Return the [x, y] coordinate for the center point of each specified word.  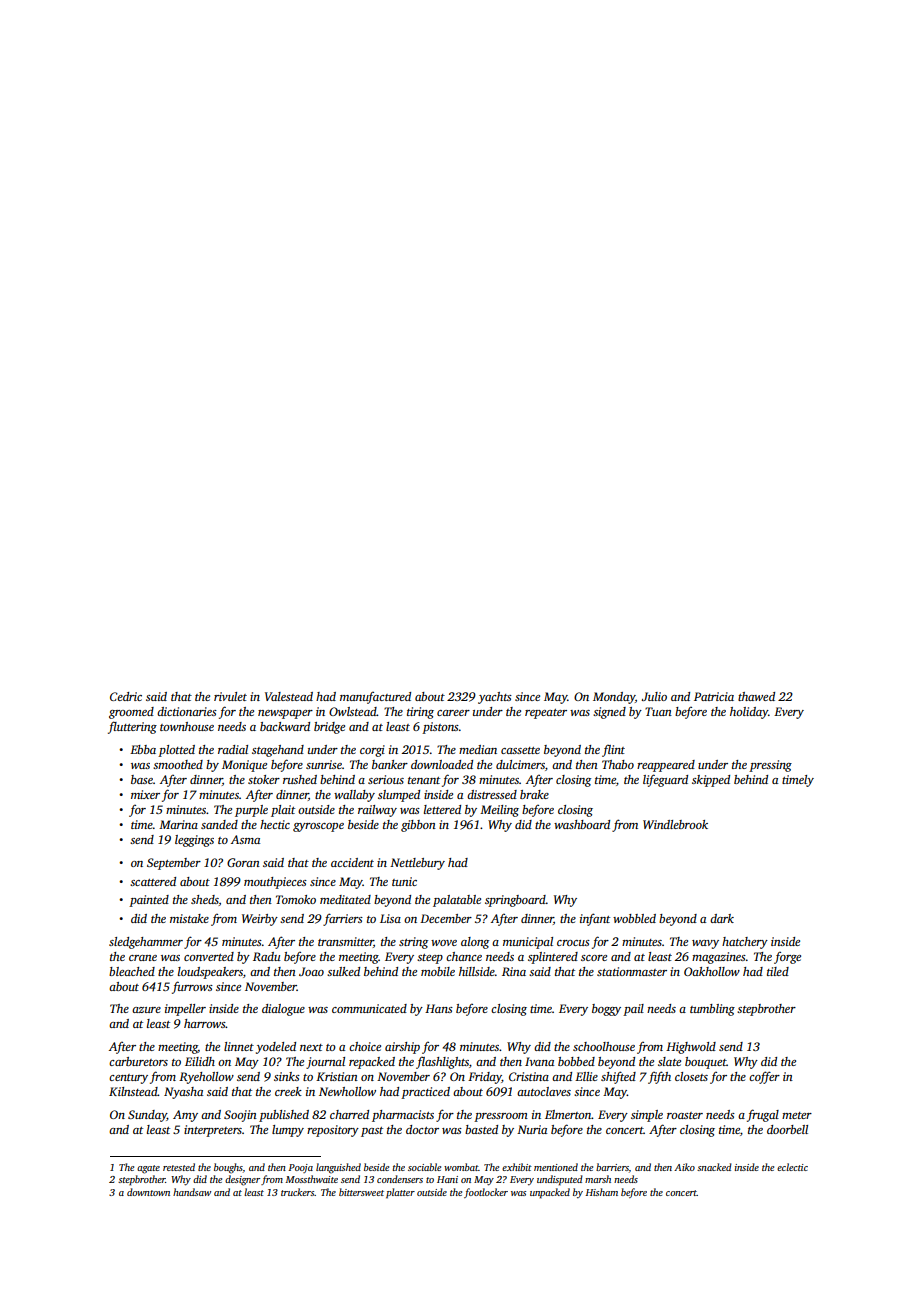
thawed [756, 696]
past [372, 1132]
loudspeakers [210, 973]
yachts [495, 698]
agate [148, 1169]
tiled [778, 971]
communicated [369, 1008]
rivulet [230, 696]
